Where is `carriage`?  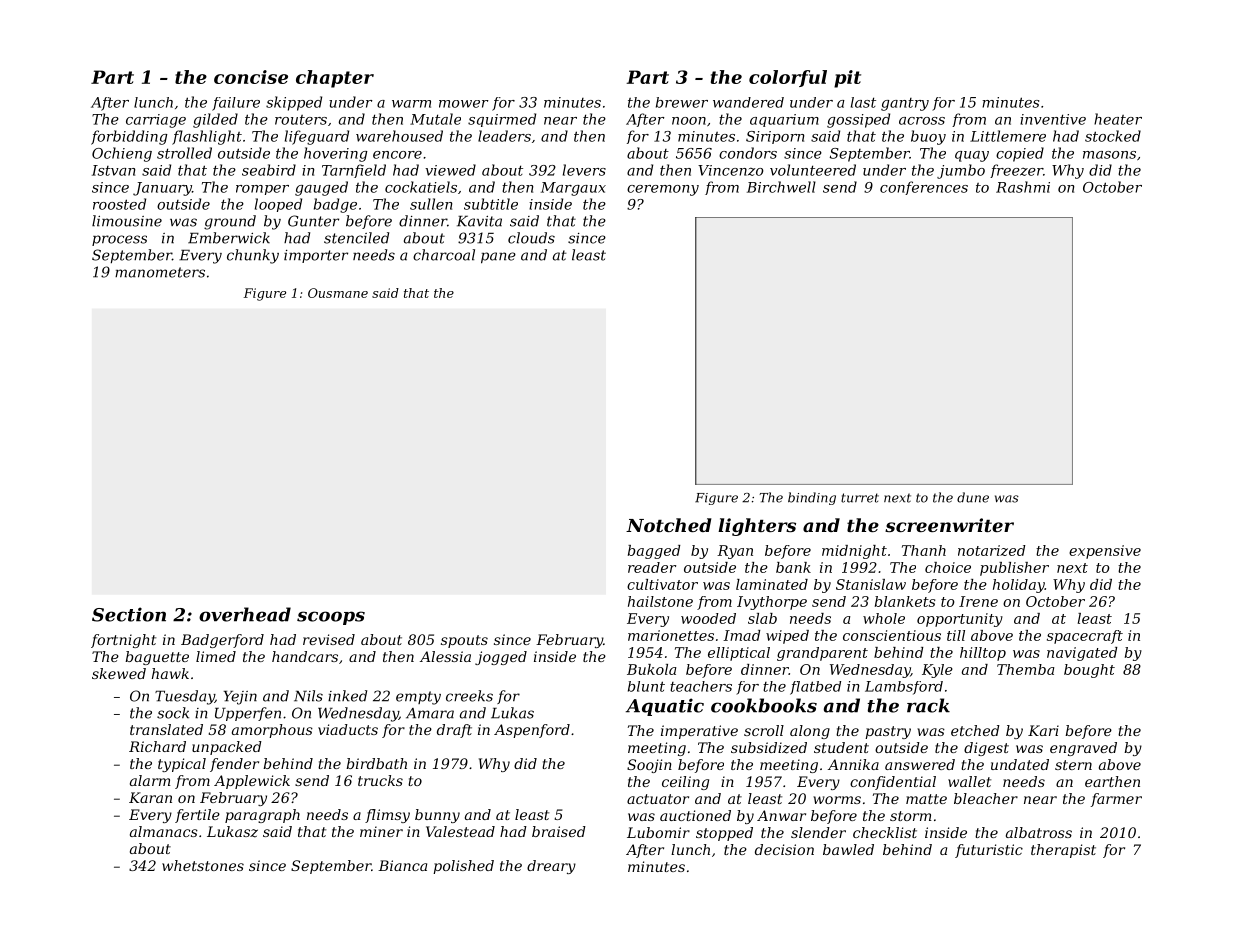
carriage is located at coordinates (156, 121).
